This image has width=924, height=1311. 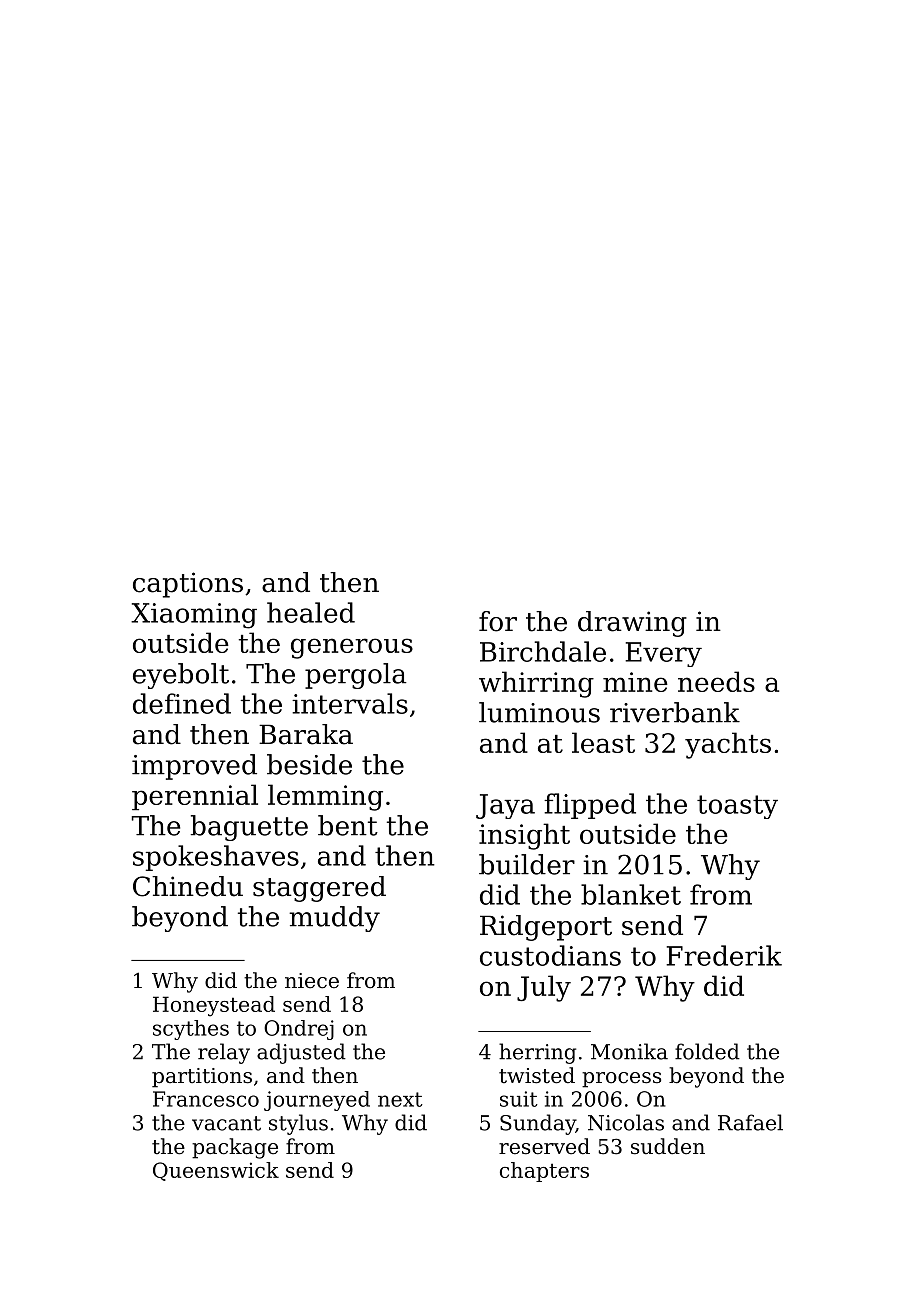 I want to click on captions, so click(x=188, y=585).
